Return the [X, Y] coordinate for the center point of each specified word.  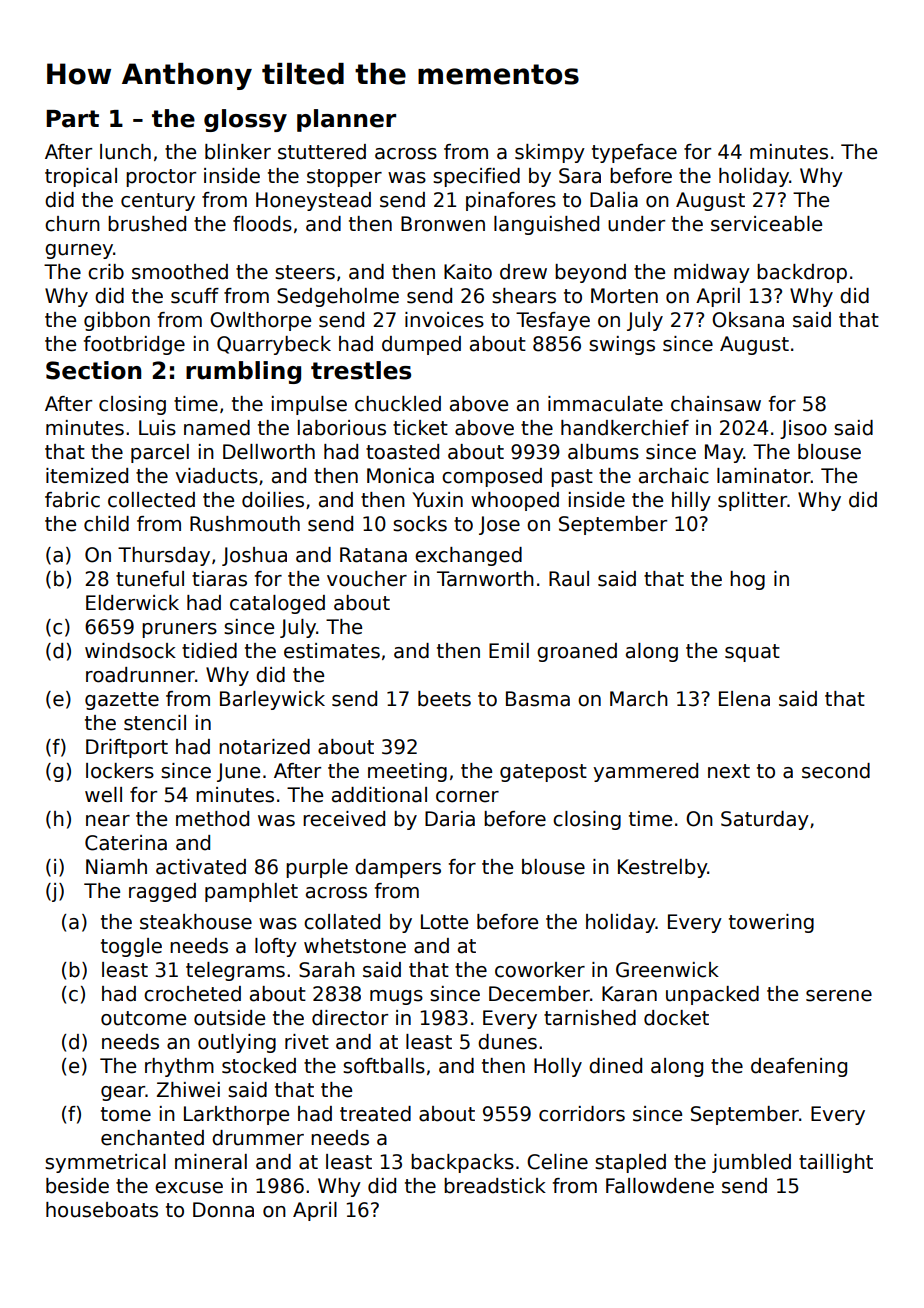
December [539, 994]
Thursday [164, 556]
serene [839, 996]
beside [77, 1186]
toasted [402, 452]
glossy [245, 120]
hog [747, 580]
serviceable [766, 224]
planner [346, 120]
